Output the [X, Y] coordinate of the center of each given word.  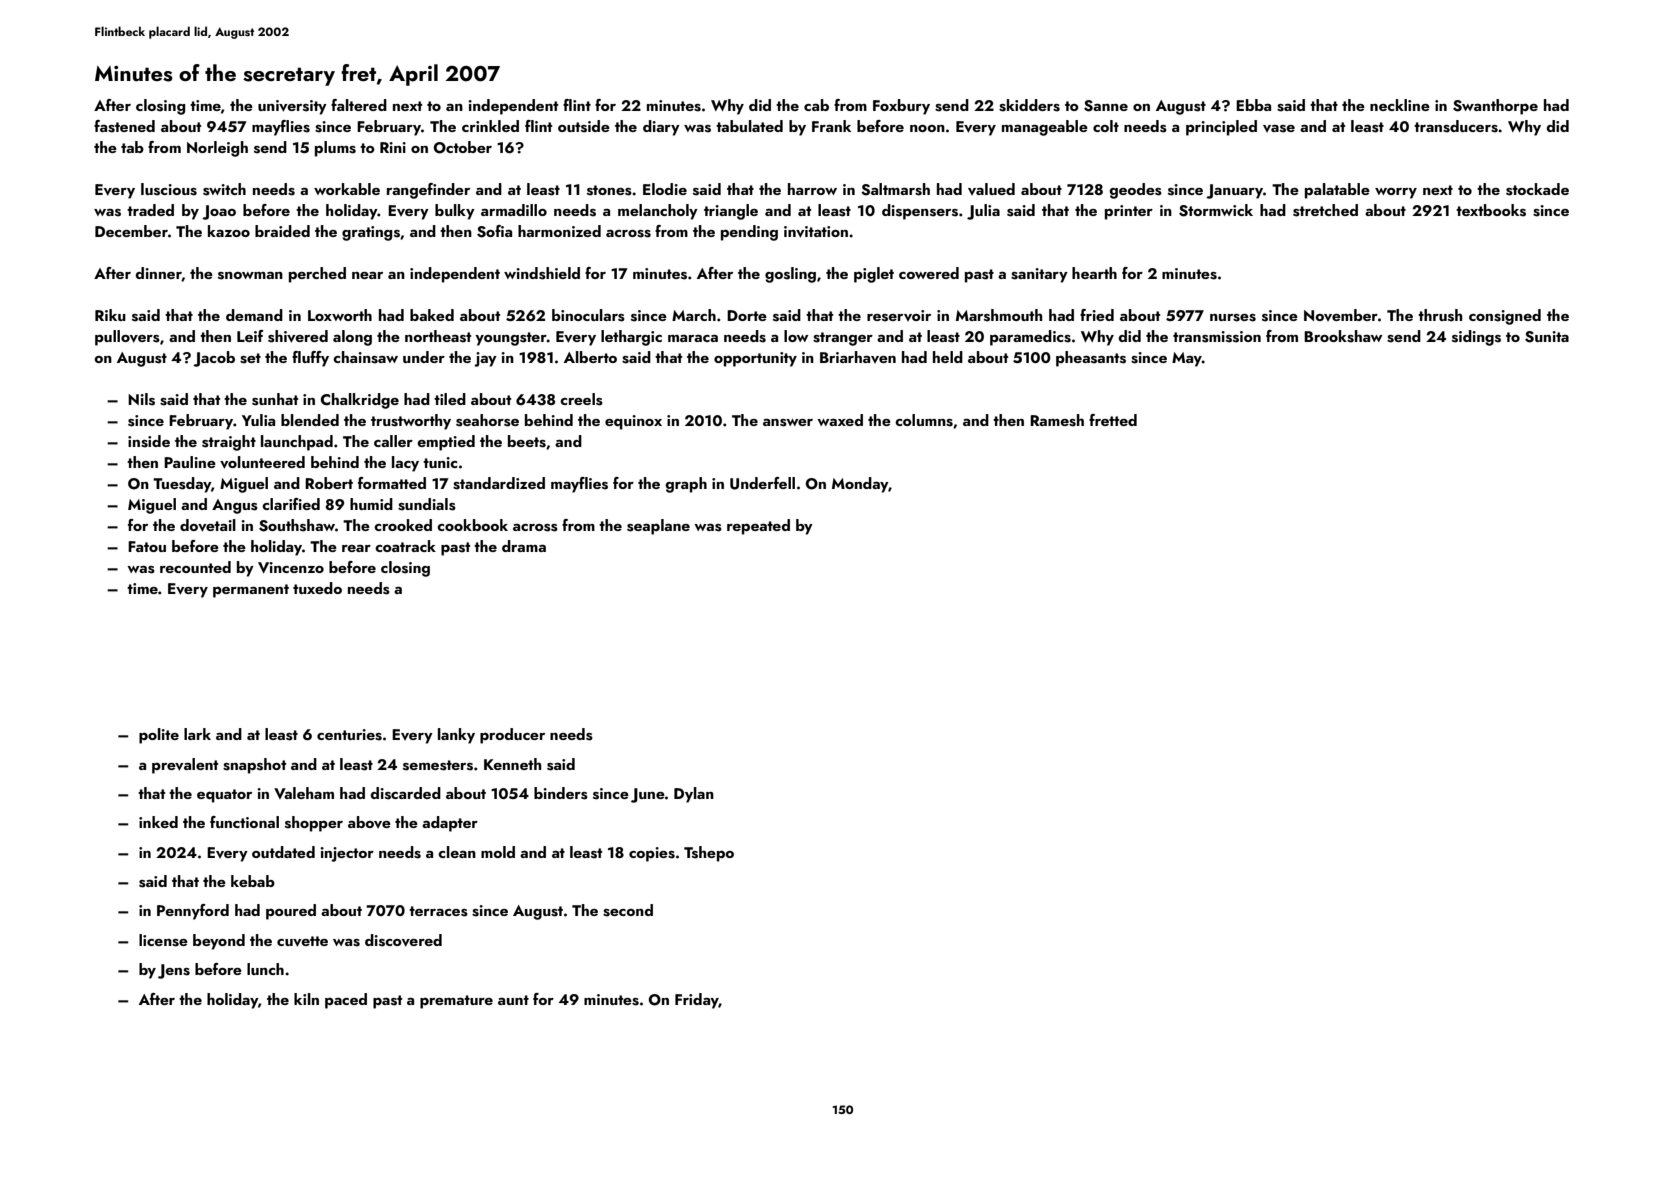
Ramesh [1057, 420]
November [1341, 315]
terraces [438, 911]
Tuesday [182, 485]
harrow [812, 189]
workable [347, 189]
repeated [758, 527]
